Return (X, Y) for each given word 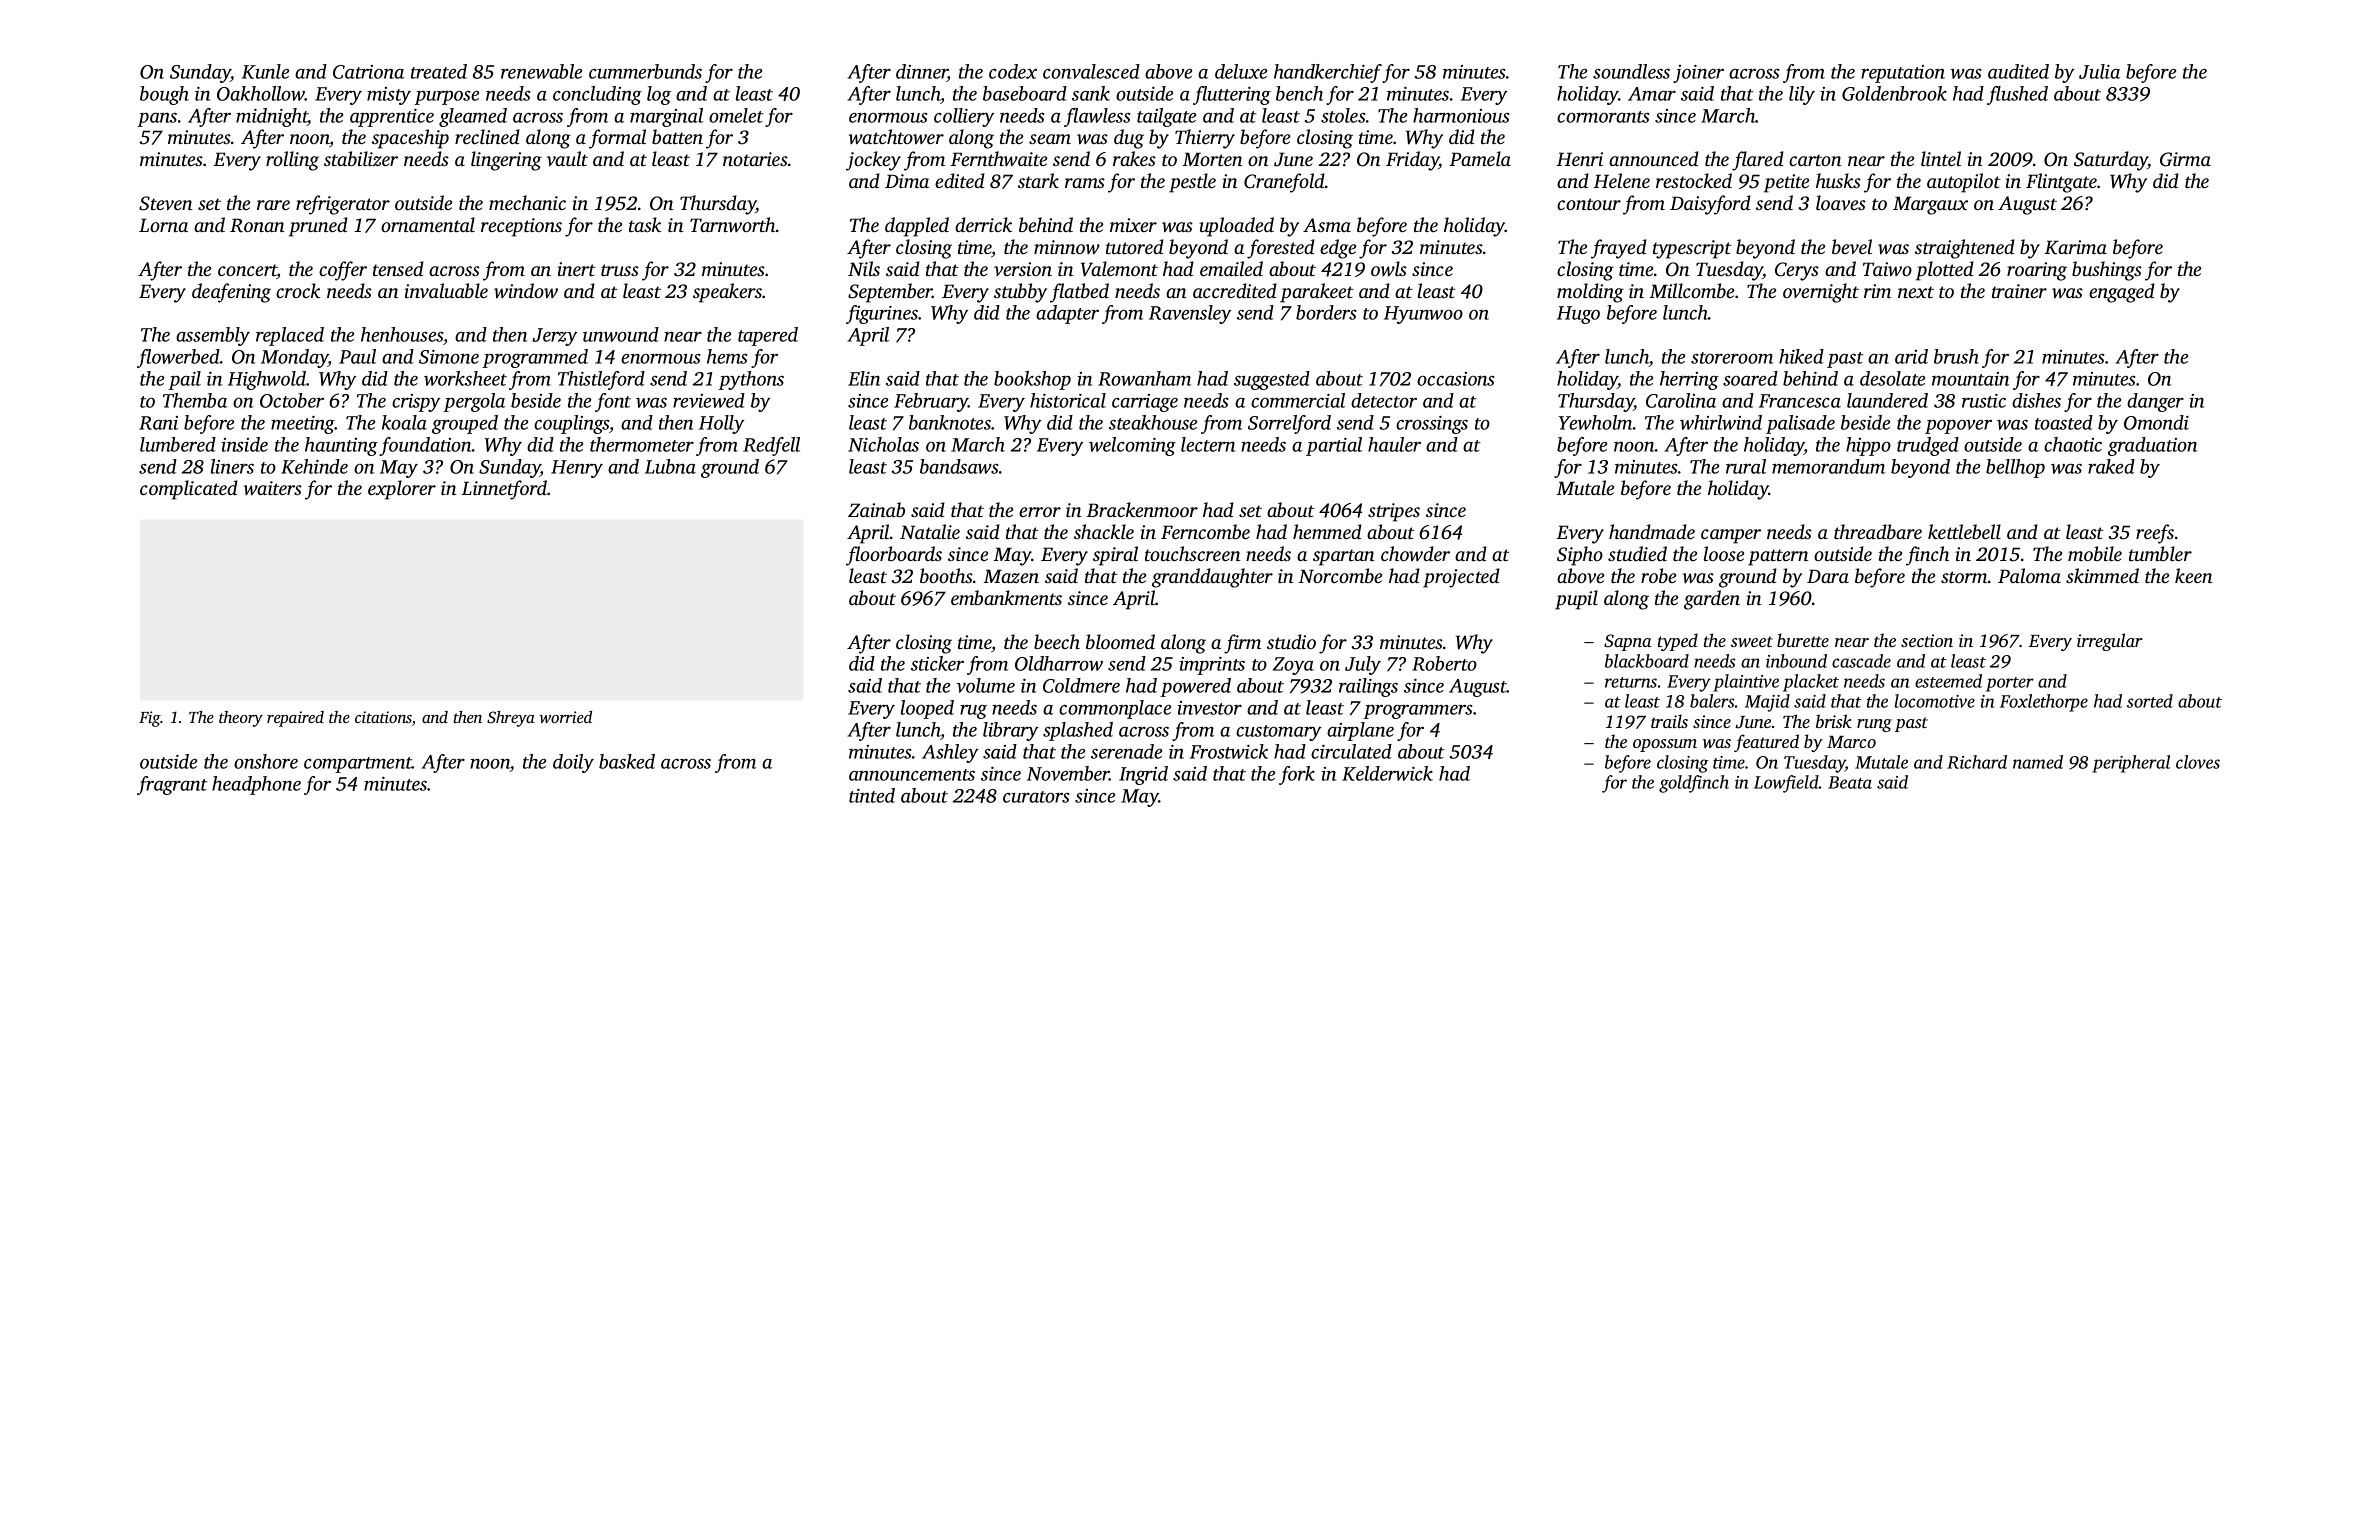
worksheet (465, 378)
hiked (1801, 356)
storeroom (1732, 358)
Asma (1327, 225)
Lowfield (1786, 784)
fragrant (172, 785)
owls (1389, 268)
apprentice (392, 118)
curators (1036, 797)
